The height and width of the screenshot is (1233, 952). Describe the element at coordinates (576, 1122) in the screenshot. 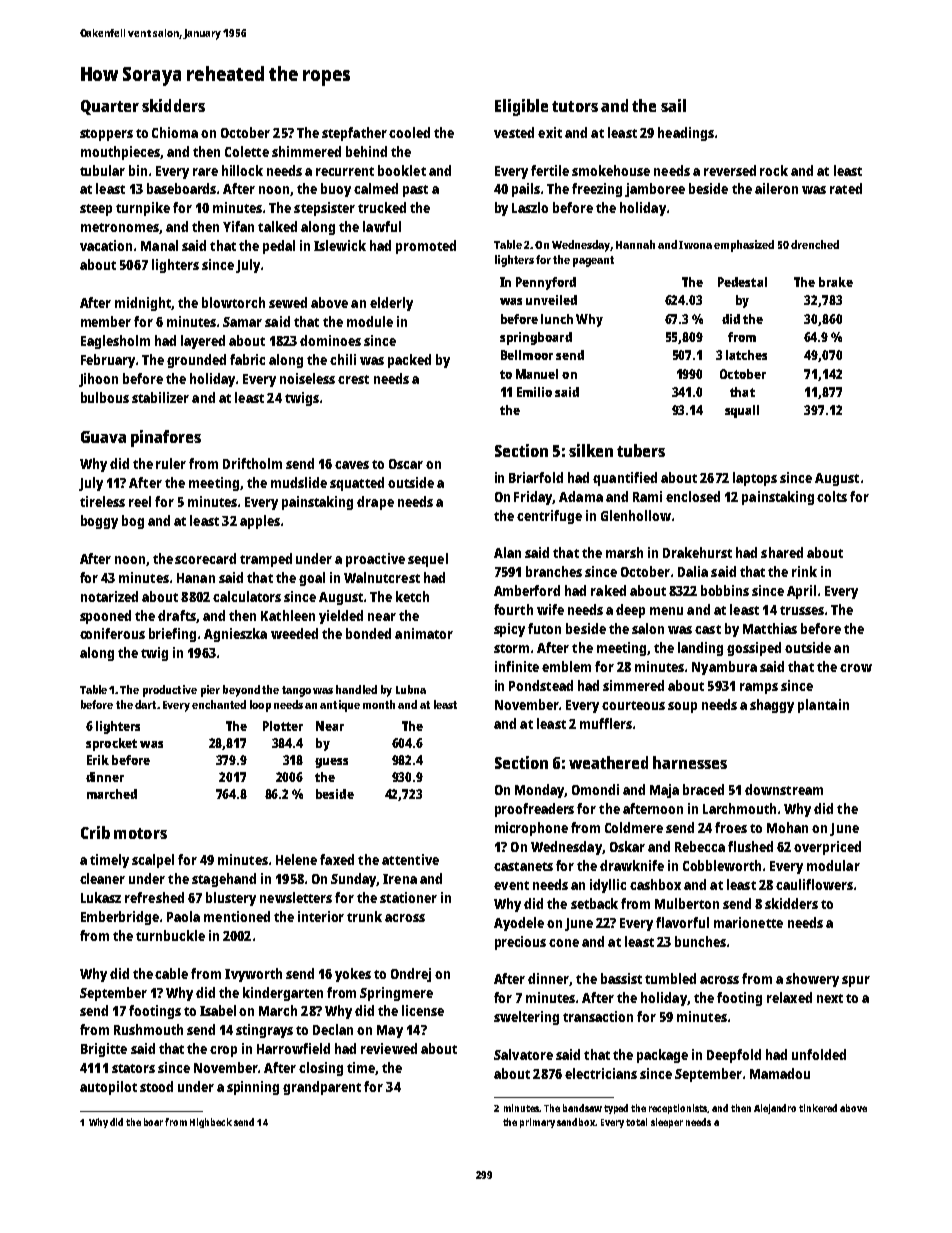

I see `sandbox` at that location.
